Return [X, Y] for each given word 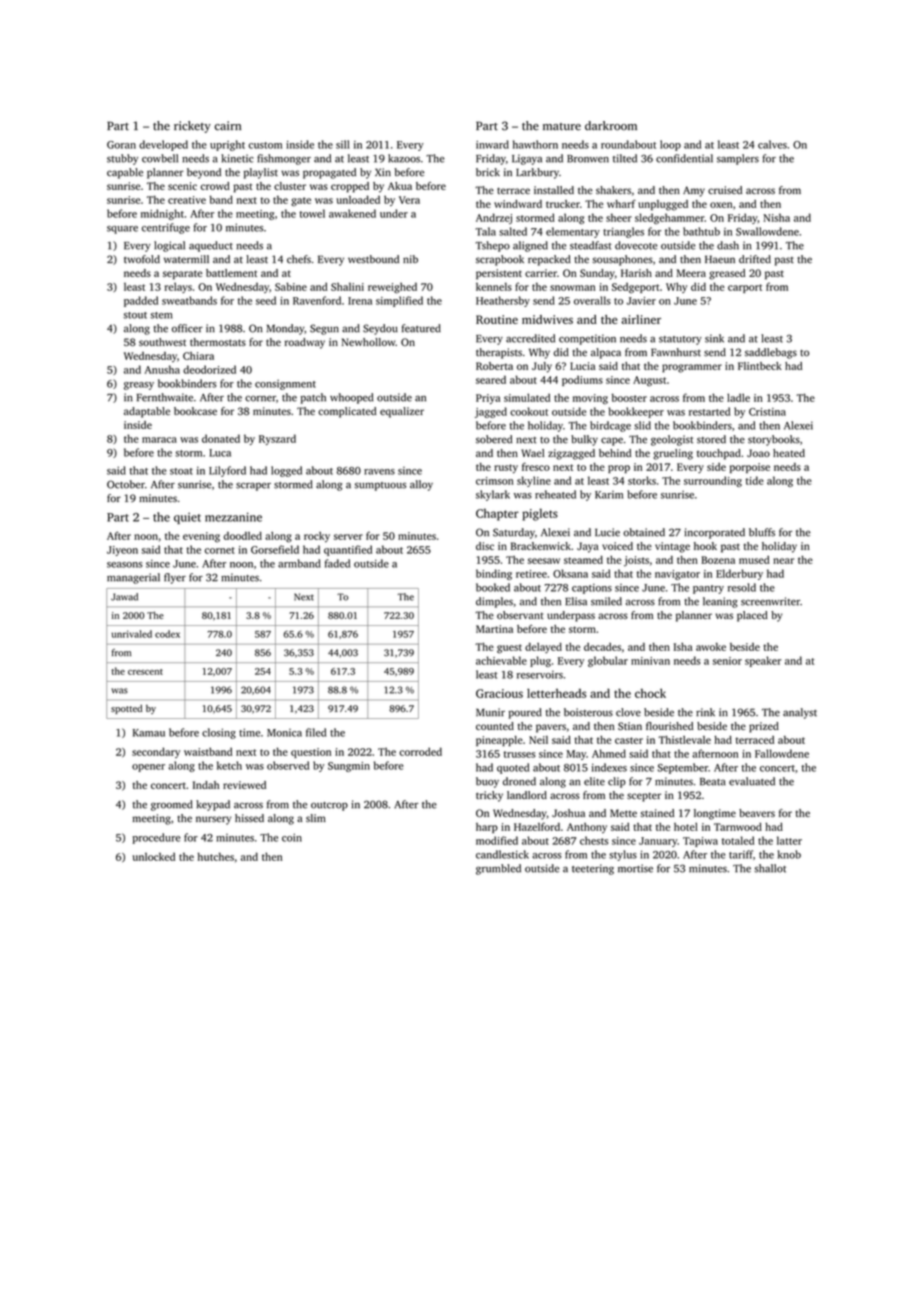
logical [169, 246]
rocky [317, 537]
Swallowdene [767, 231]
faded [337, 563]
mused [754, 560]
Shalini [347, 287]
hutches [216, 856]
